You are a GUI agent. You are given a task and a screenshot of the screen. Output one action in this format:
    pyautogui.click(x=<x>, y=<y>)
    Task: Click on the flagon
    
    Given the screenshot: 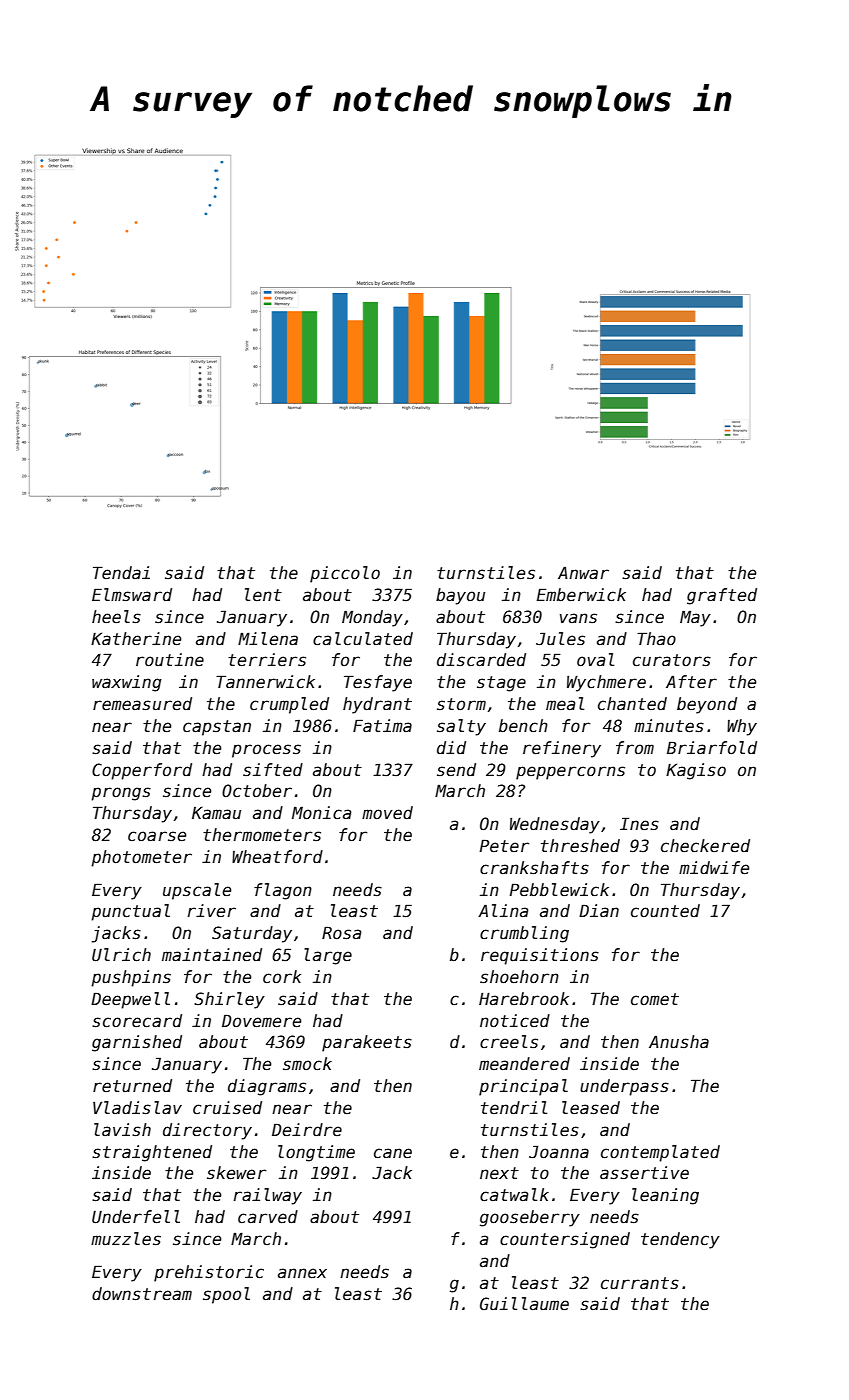 What is the action you would take?
    pyautogui.click(x=283, y=891)
